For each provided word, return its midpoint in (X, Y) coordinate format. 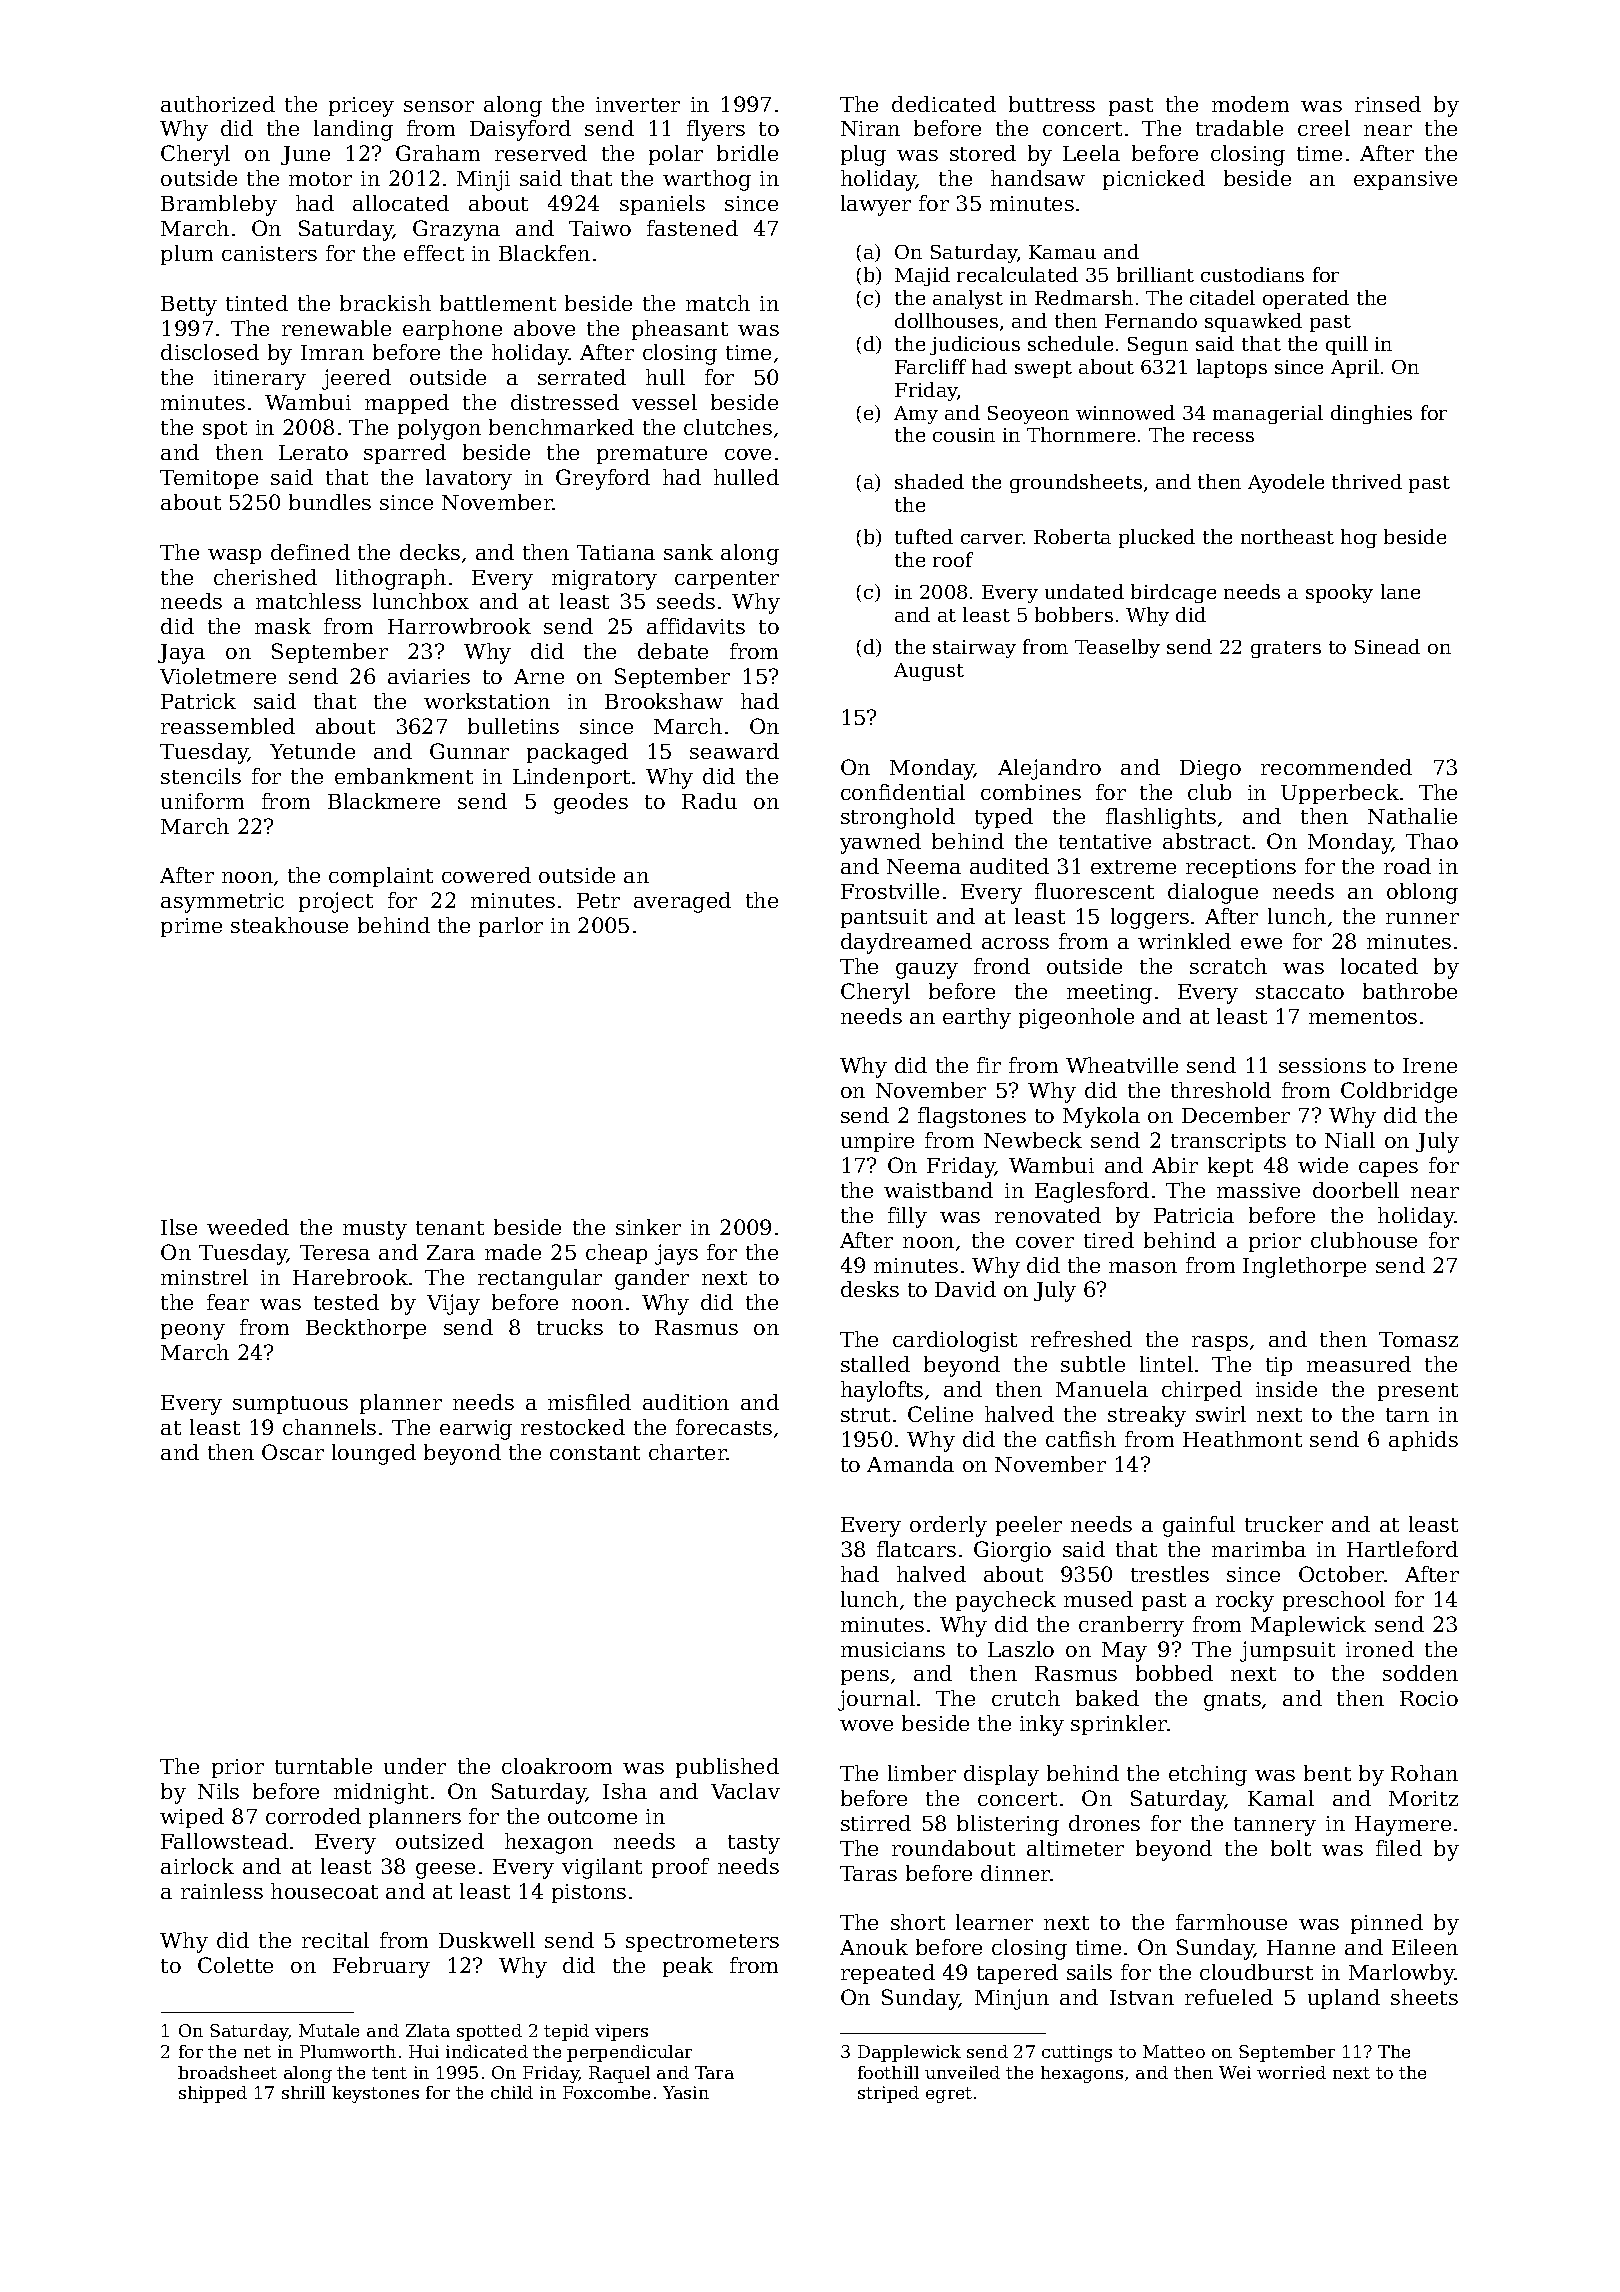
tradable (1239, 128)
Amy (916, 415)
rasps (1220, 1343)
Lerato (313, 452)
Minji (483, 180)
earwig (476, 1430)
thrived (1367, 481)
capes (1388, 1169)
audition (686, 1402)
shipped (213, 2094)
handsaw (1038, 178)
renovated (1048, 1215)
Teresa (335, 1252)
